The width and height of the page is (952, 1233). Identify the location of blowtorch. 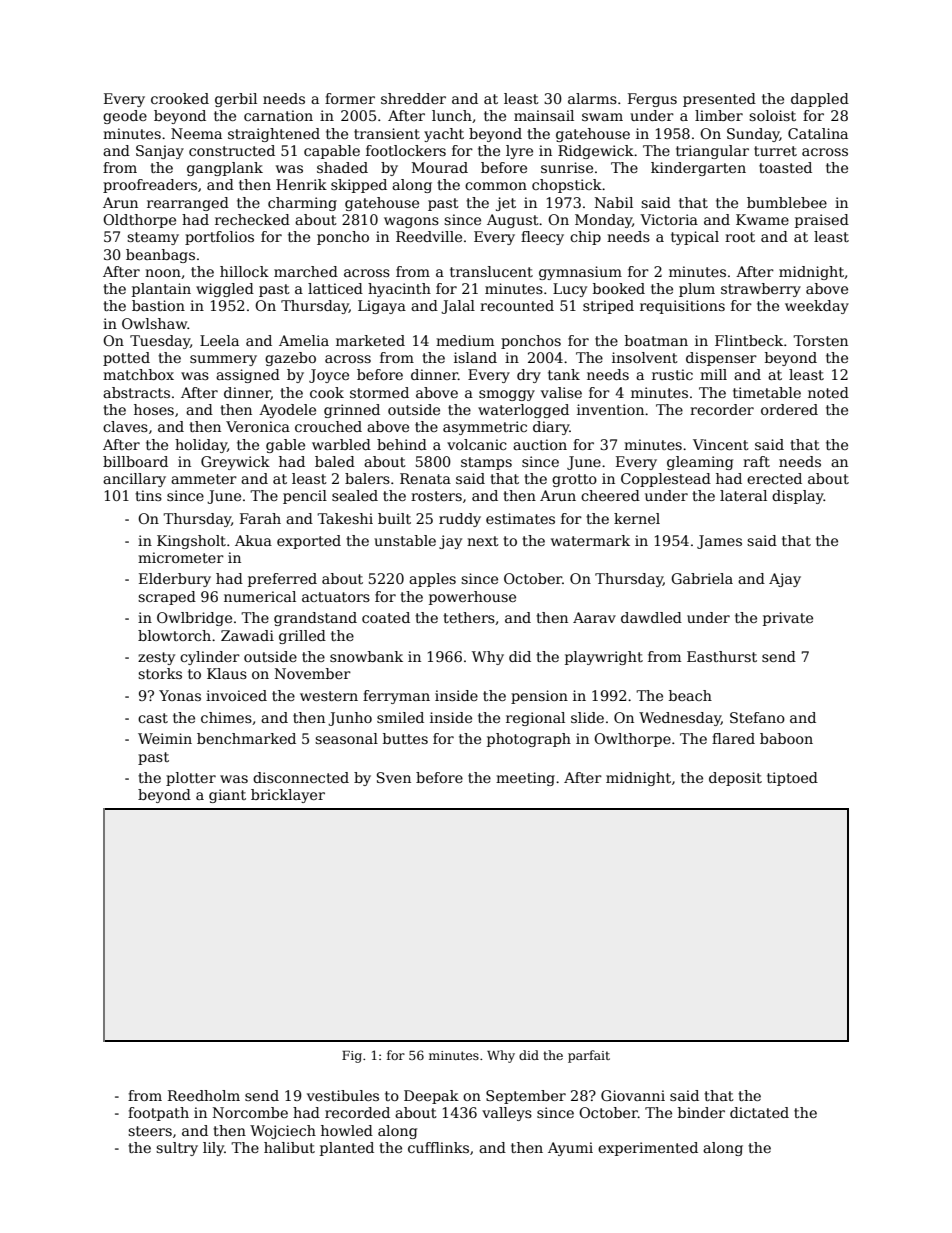
(174, 635).
